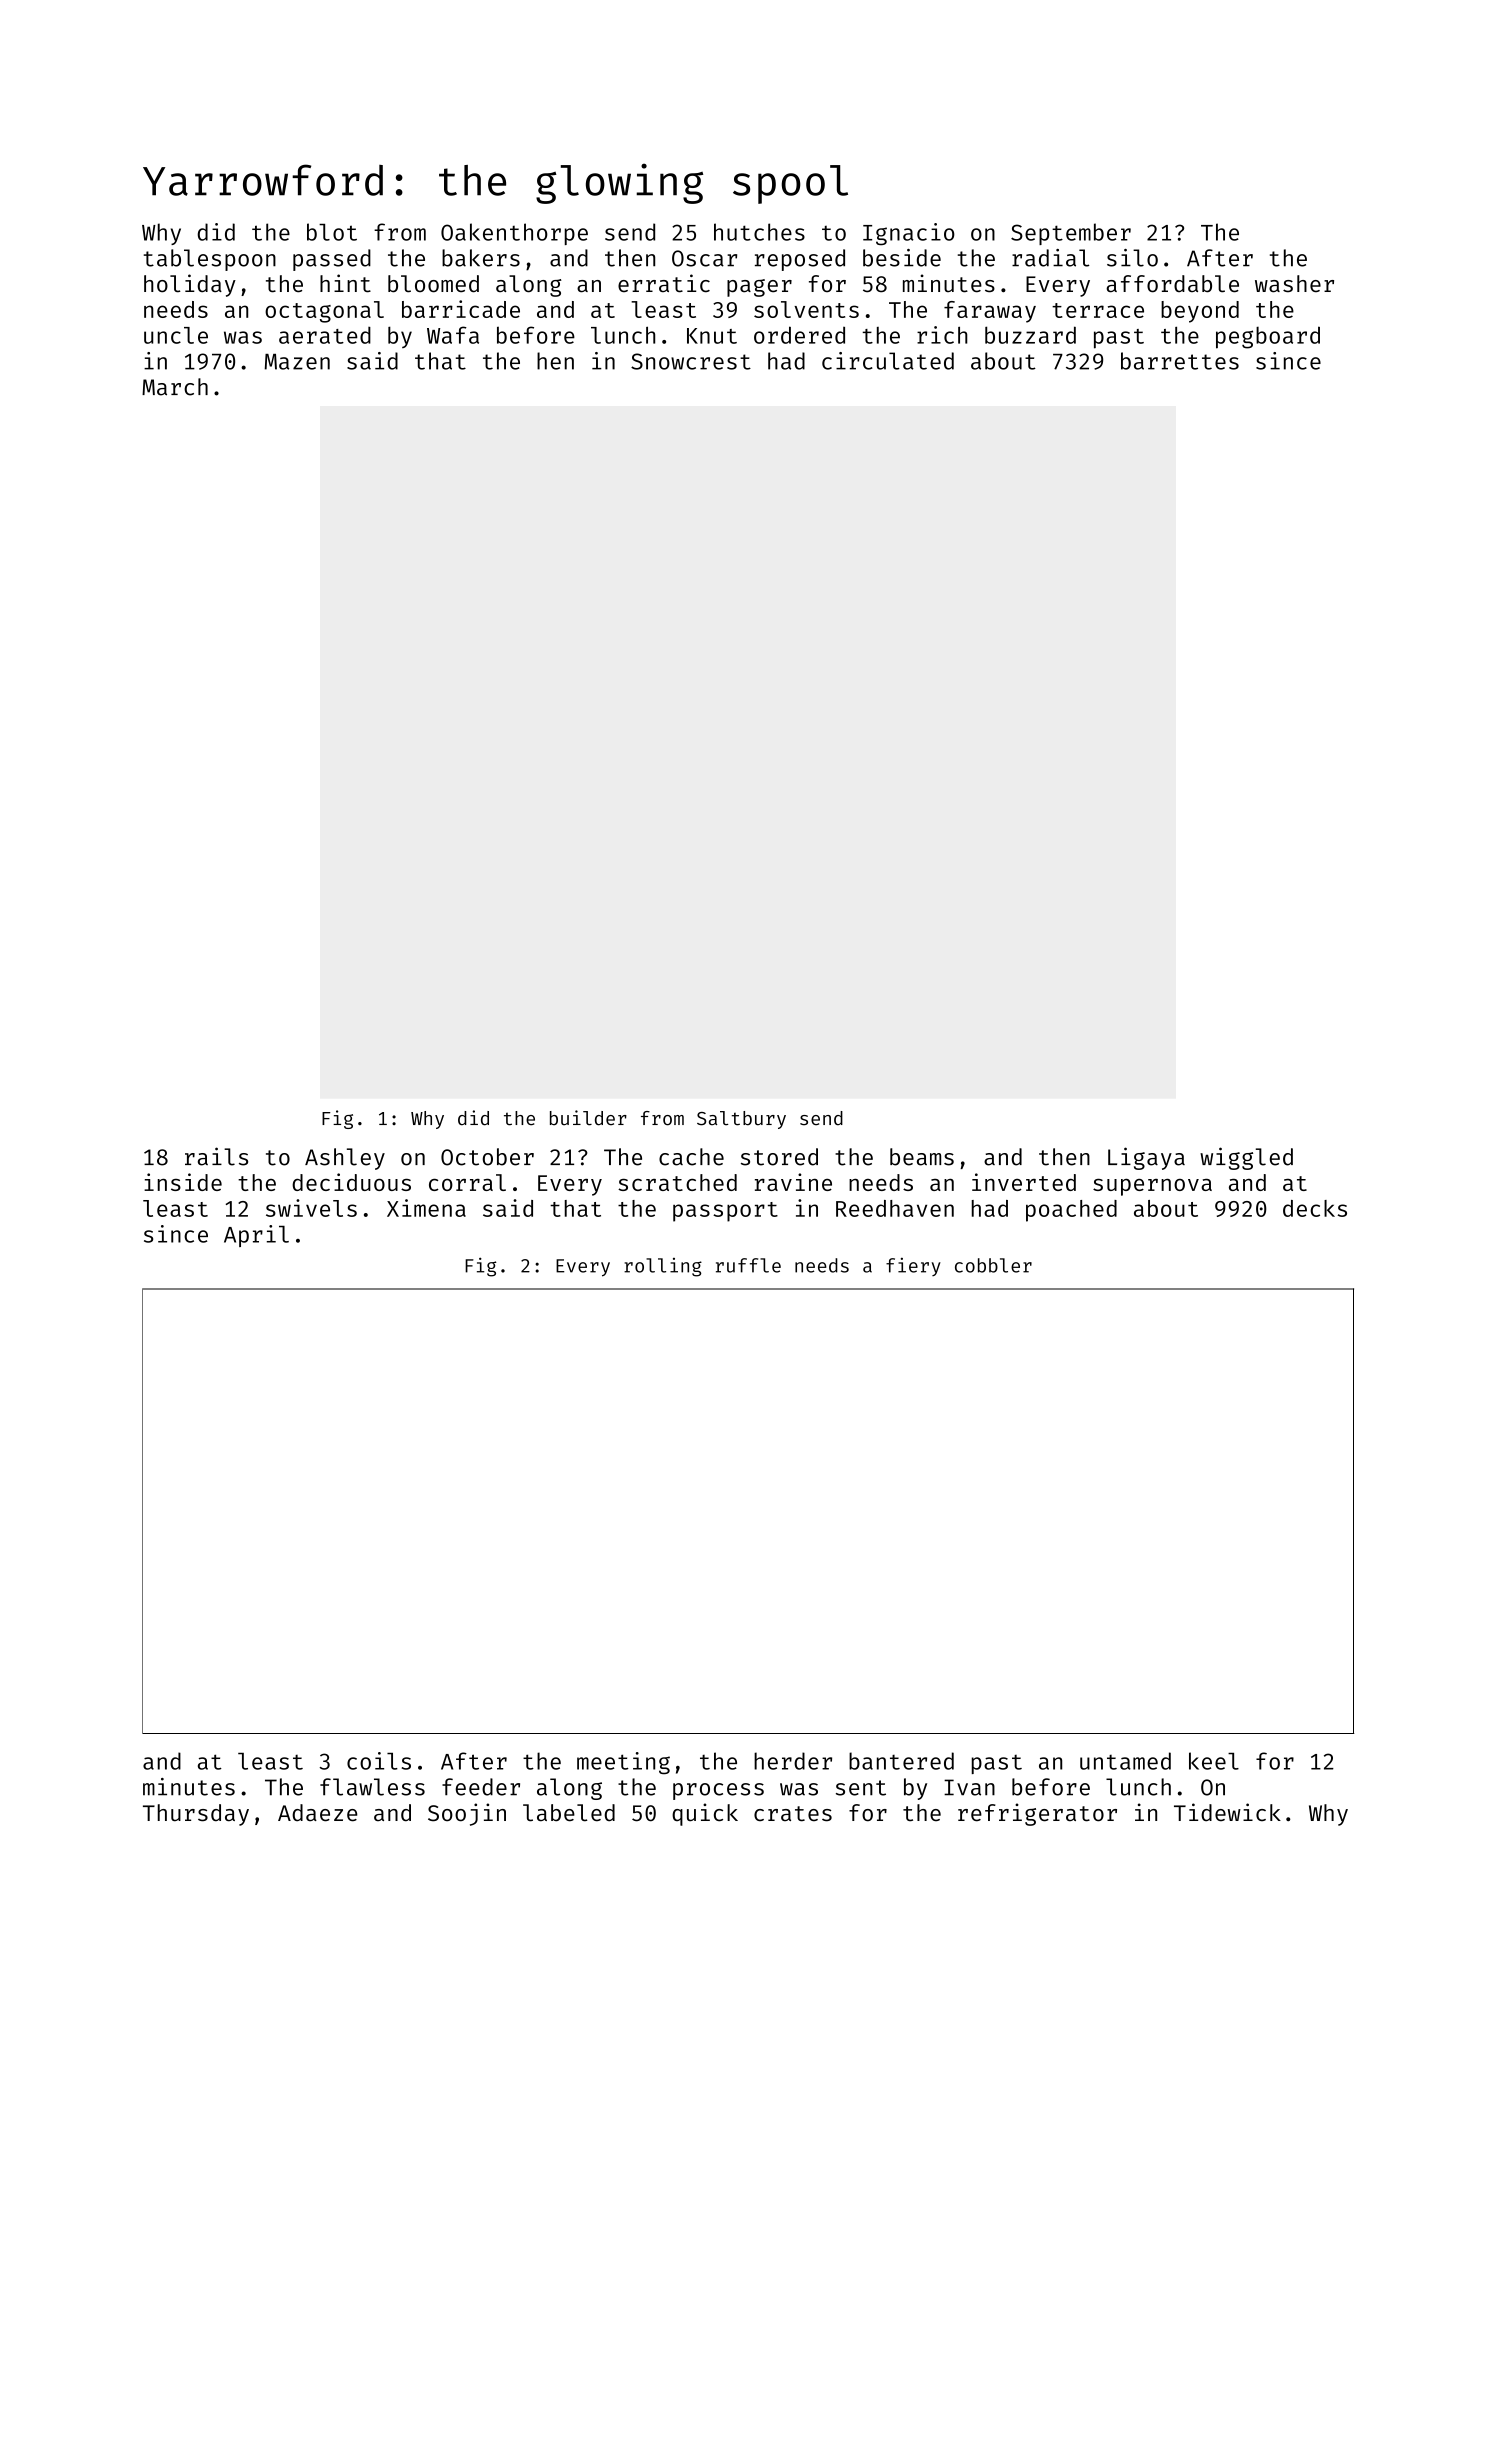  Describe the element at coordinates (297, 362) in the document. I see `Mazen` at that location.
